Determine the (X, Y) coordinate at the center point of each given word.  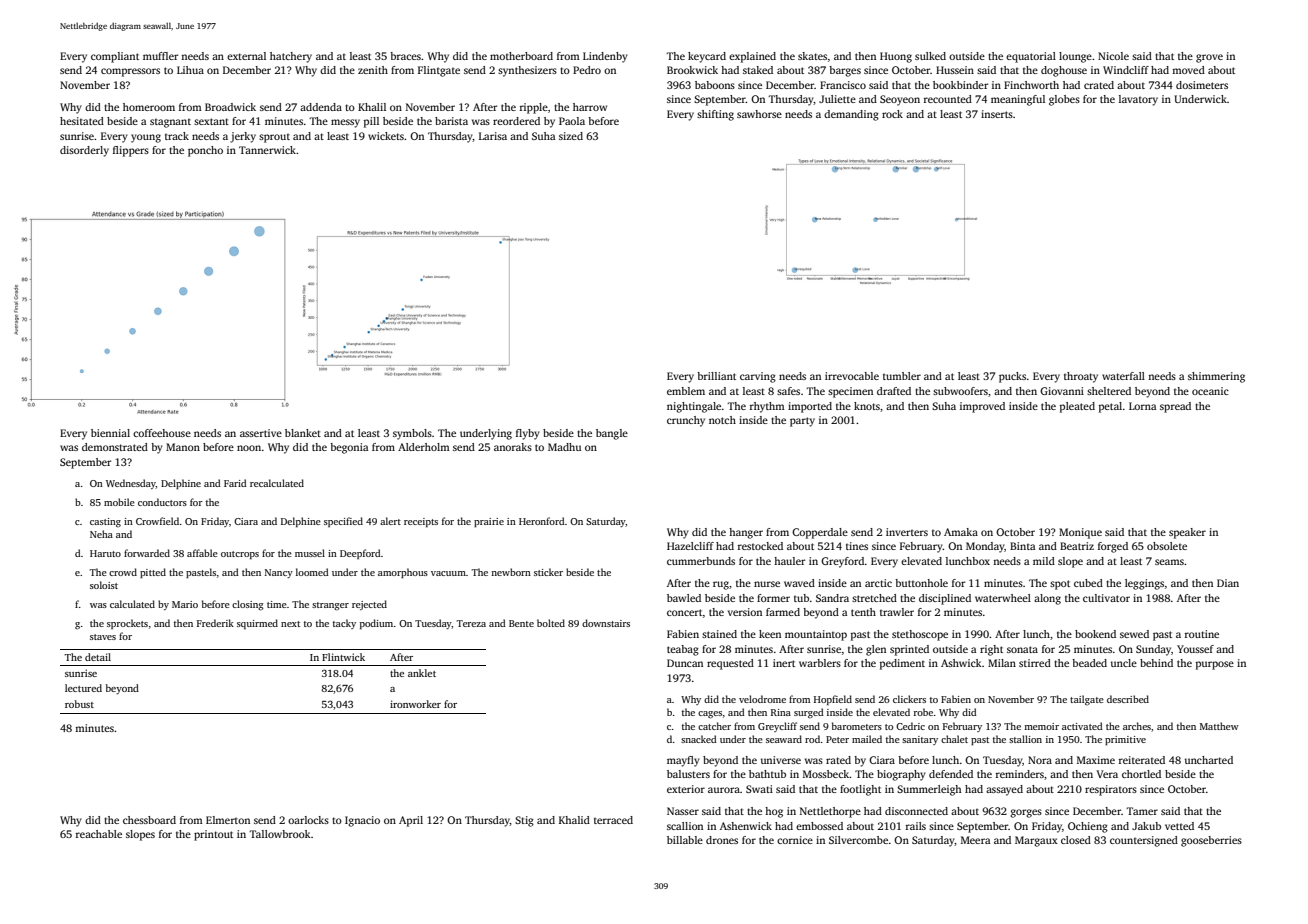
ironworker (415, 704)
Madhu (564, 447)
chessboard (149, 820)
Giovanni (1062, 391)
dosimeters (1202, 85)
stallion (1025, 739)
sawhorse (759, 114)
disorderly (84, 151)
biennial (110, 433)
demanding (851, 115)
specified (343, 522)
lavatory (1138, 100)
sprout (274, 138)
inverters (907, 532)
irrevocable (852, 376)
